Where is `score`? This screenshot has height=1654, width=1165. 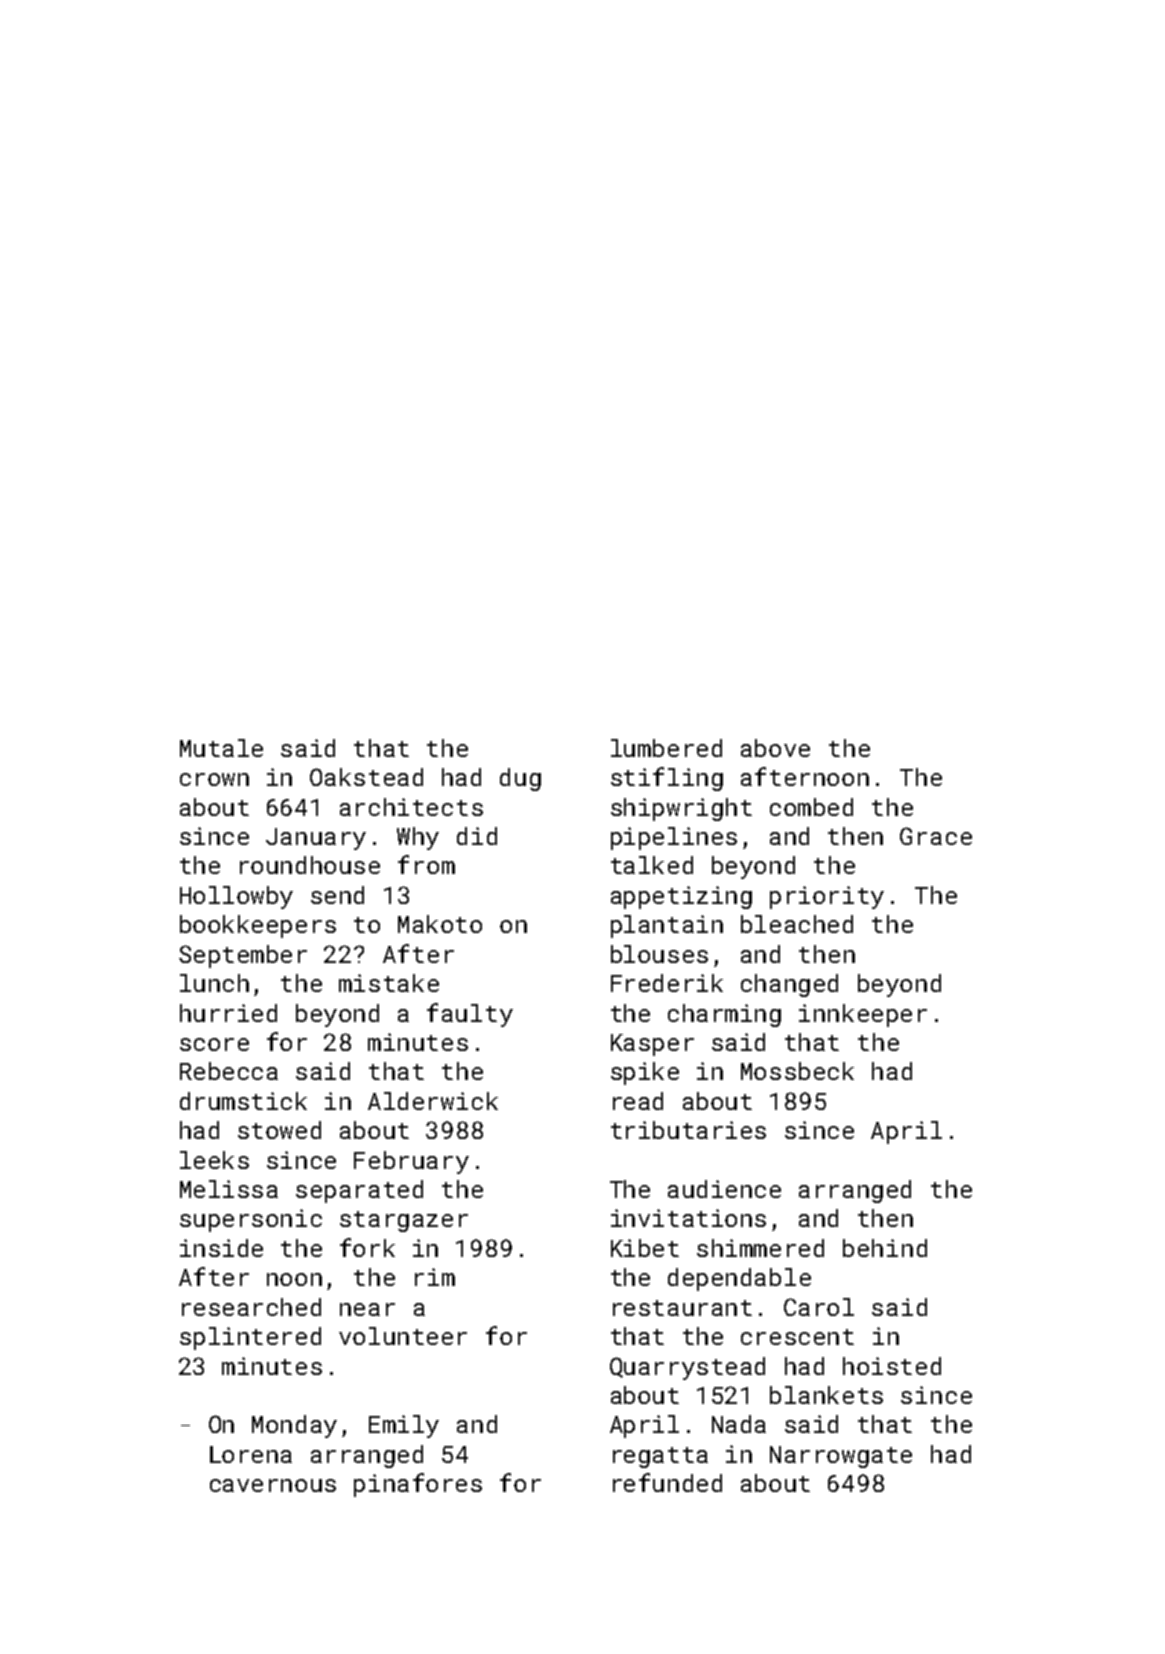 score is located at coordinates (214, 1044).
